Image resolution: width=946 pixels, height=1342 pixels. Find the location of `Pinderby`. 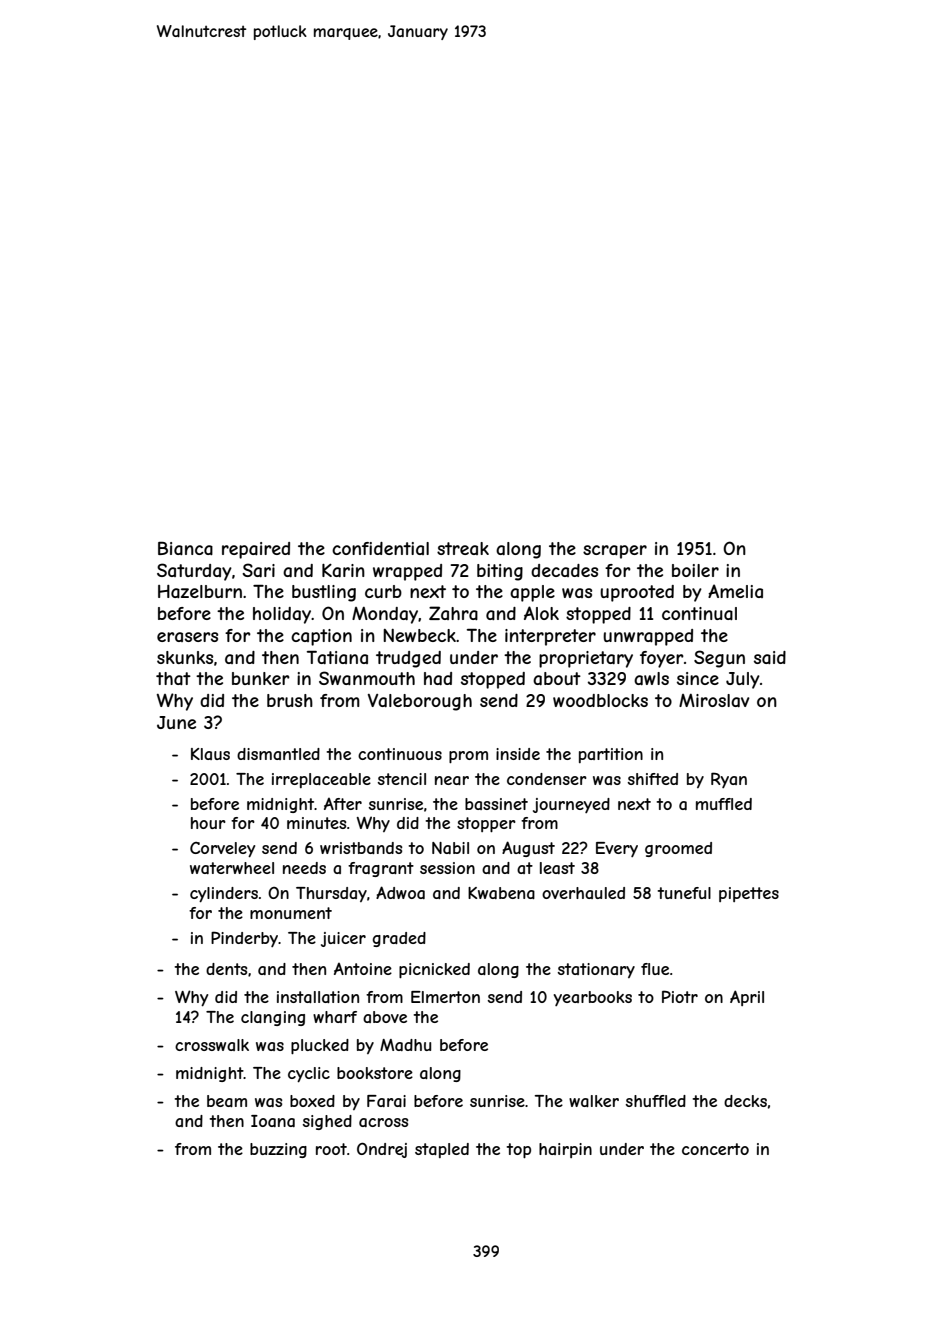

Pinderby is located at coordinates (245, 939).
